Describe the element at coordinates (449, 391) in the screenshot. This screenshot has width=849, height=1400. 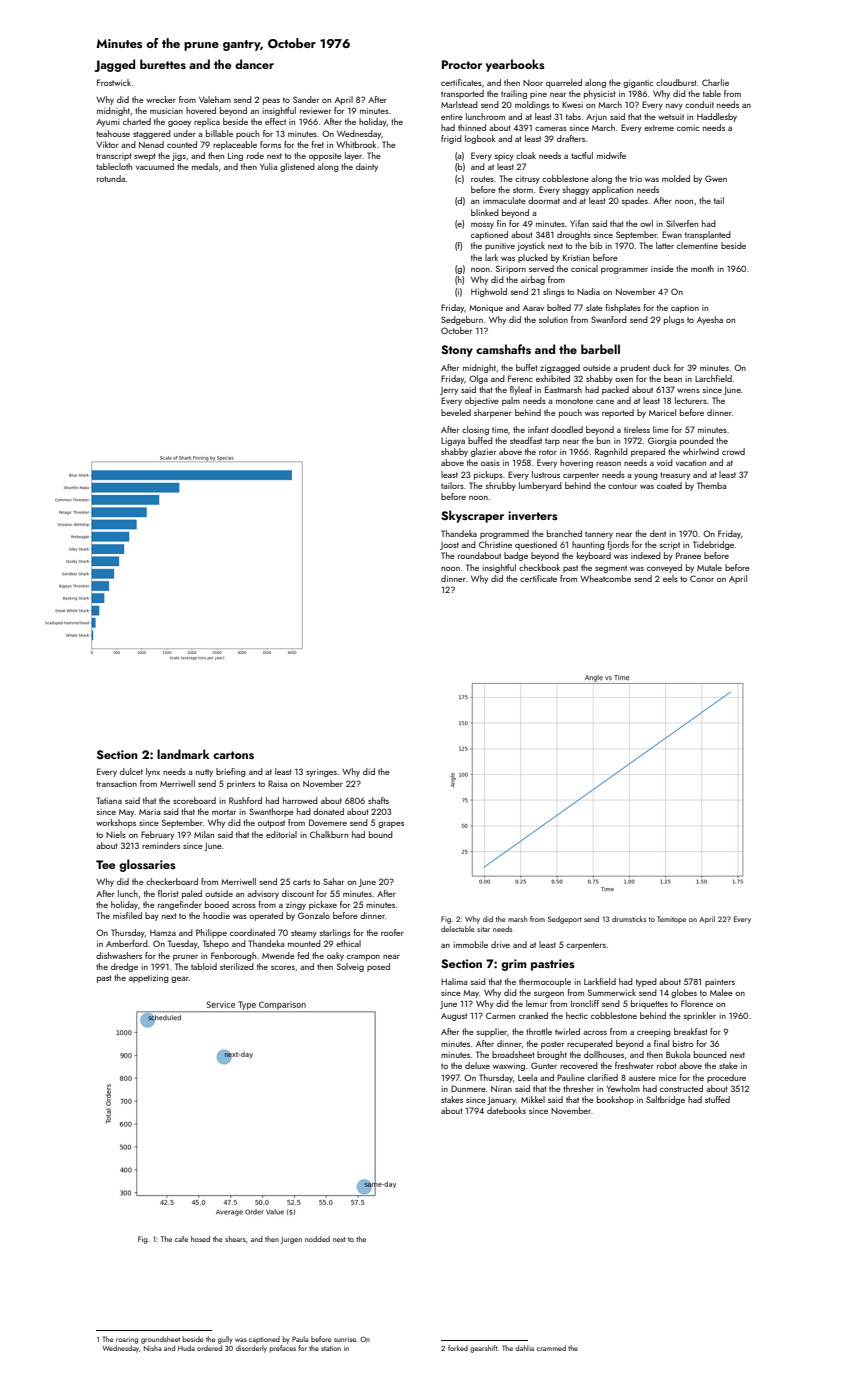
I see `Jerry` at that location.
